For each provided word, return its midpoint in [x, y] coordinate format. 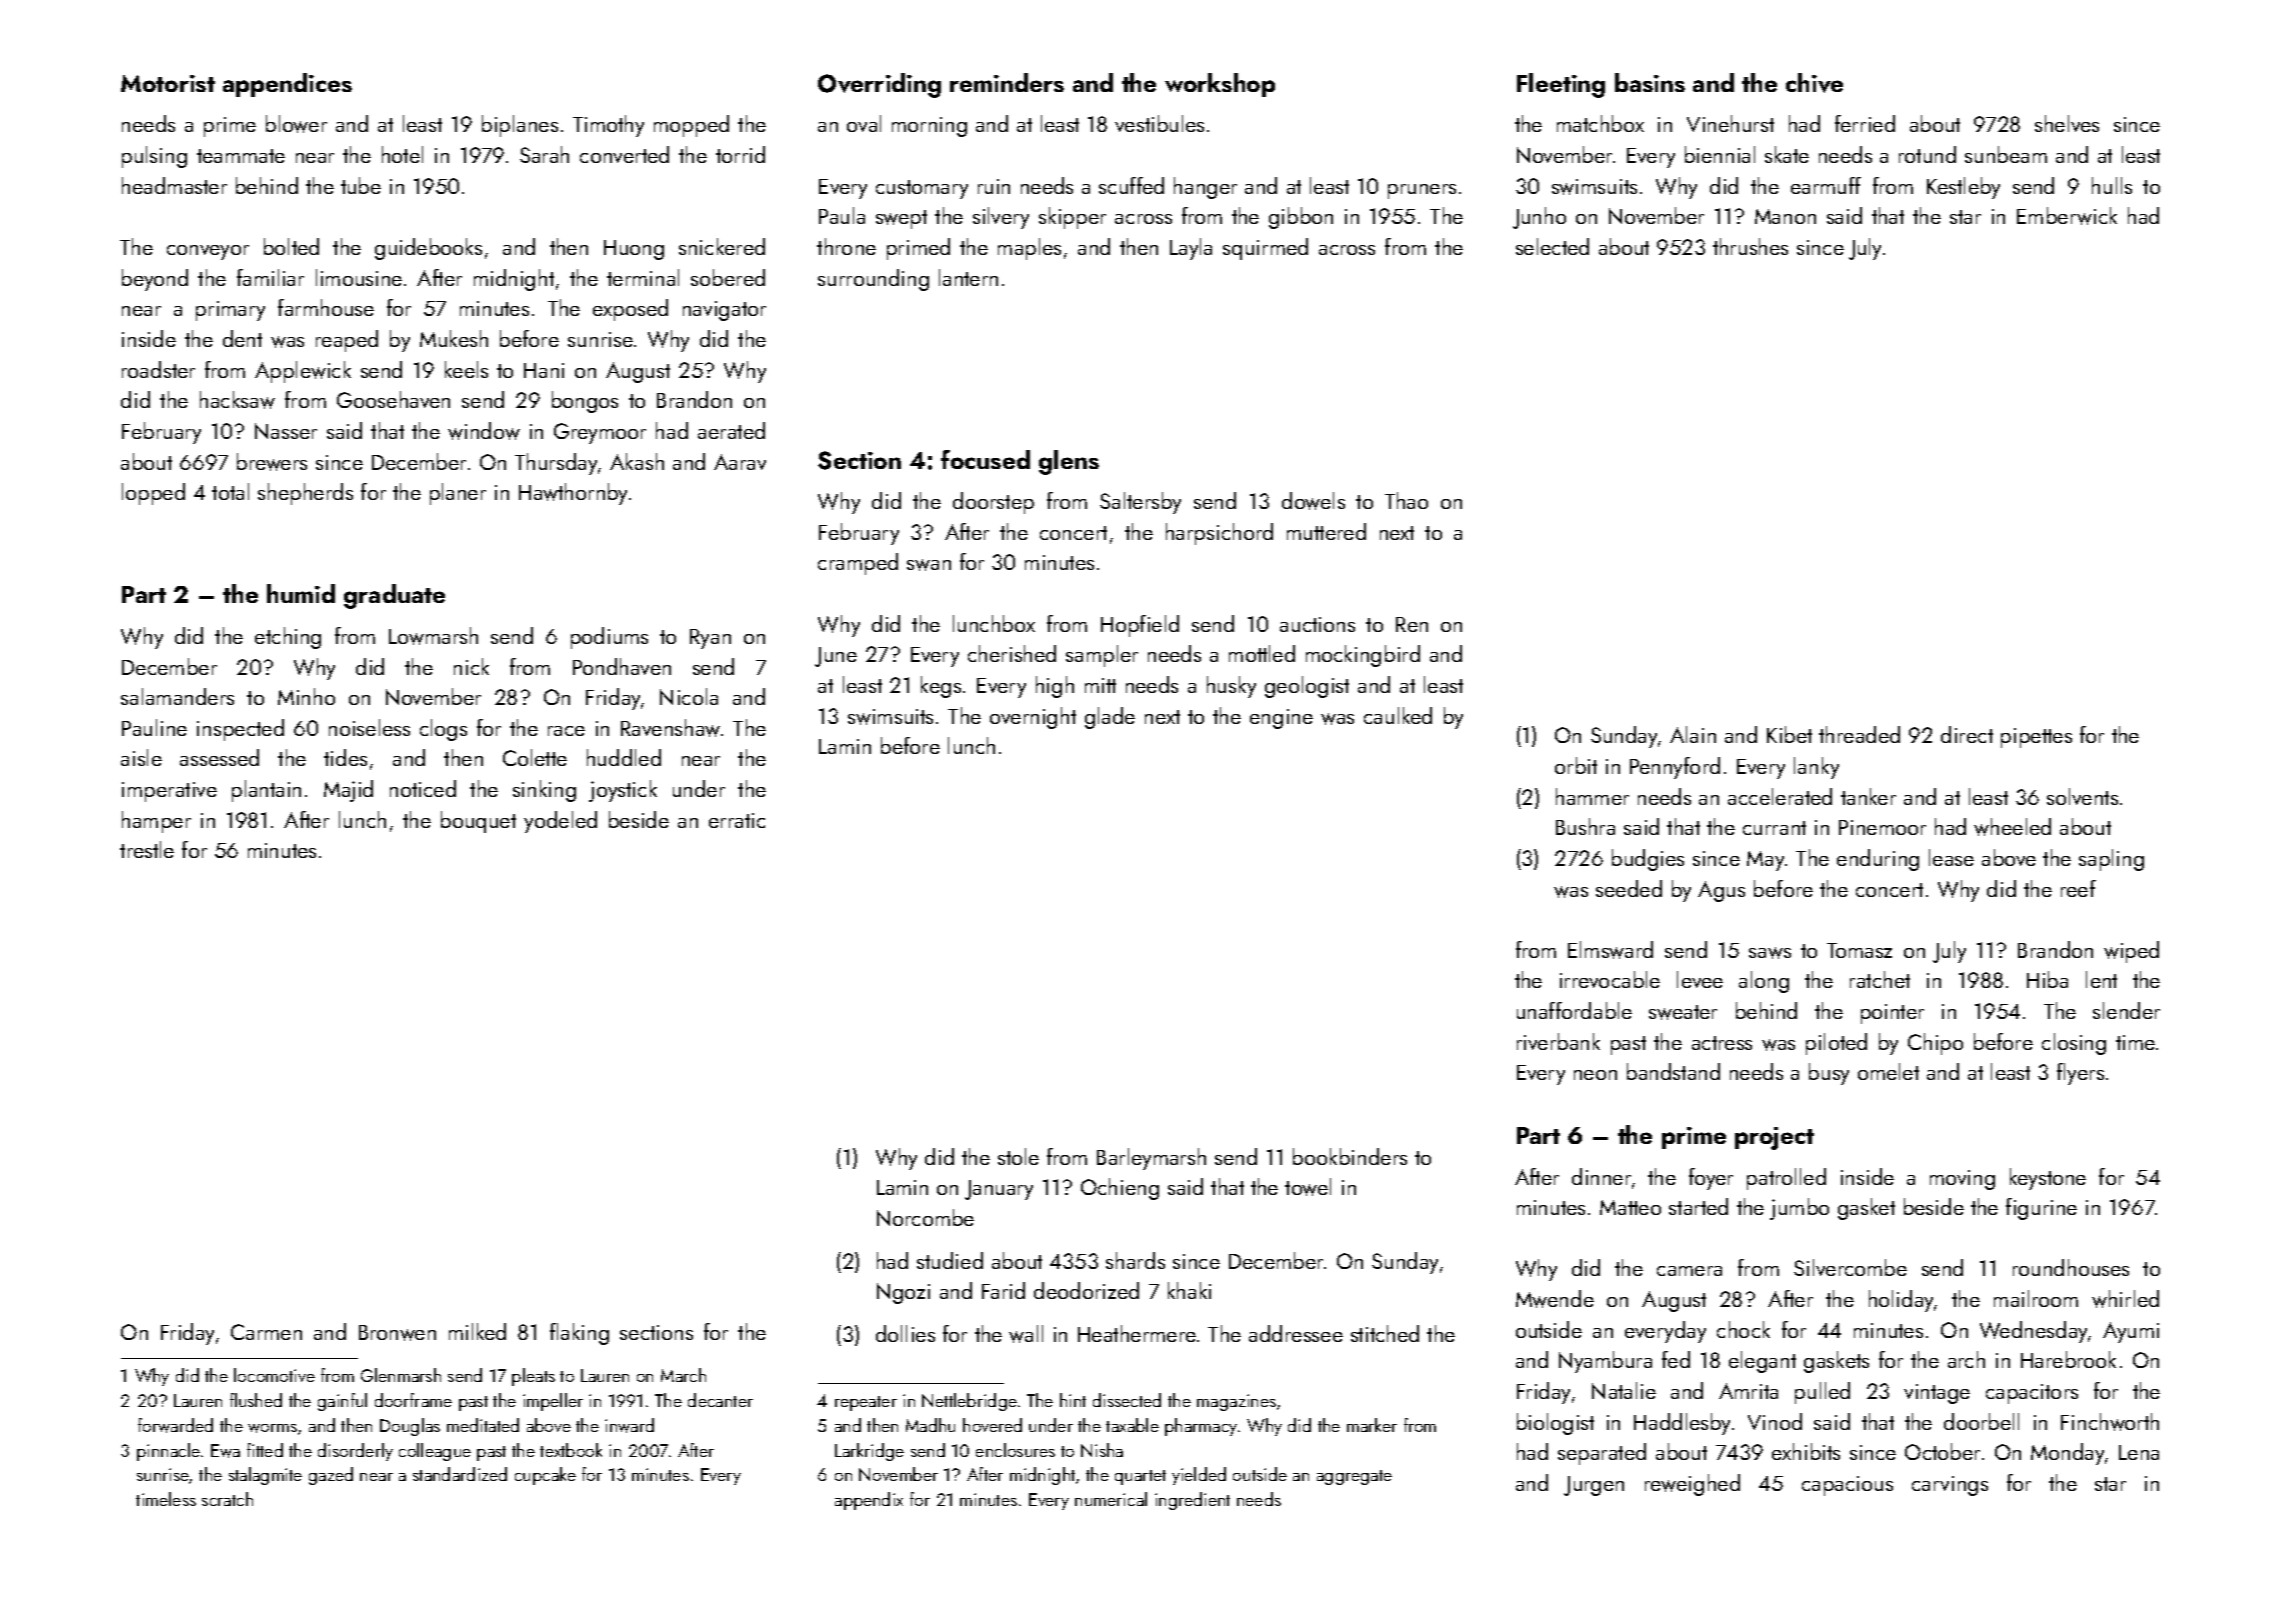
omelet [1888, 1071]
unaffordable [1574, 1010]
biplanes [520, 126]
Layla [1191, 249]
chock [1743, 1329]
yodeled [560, 822]
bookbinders [1350, 1156]
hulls [2112, 185]
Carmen [266, 1332]
